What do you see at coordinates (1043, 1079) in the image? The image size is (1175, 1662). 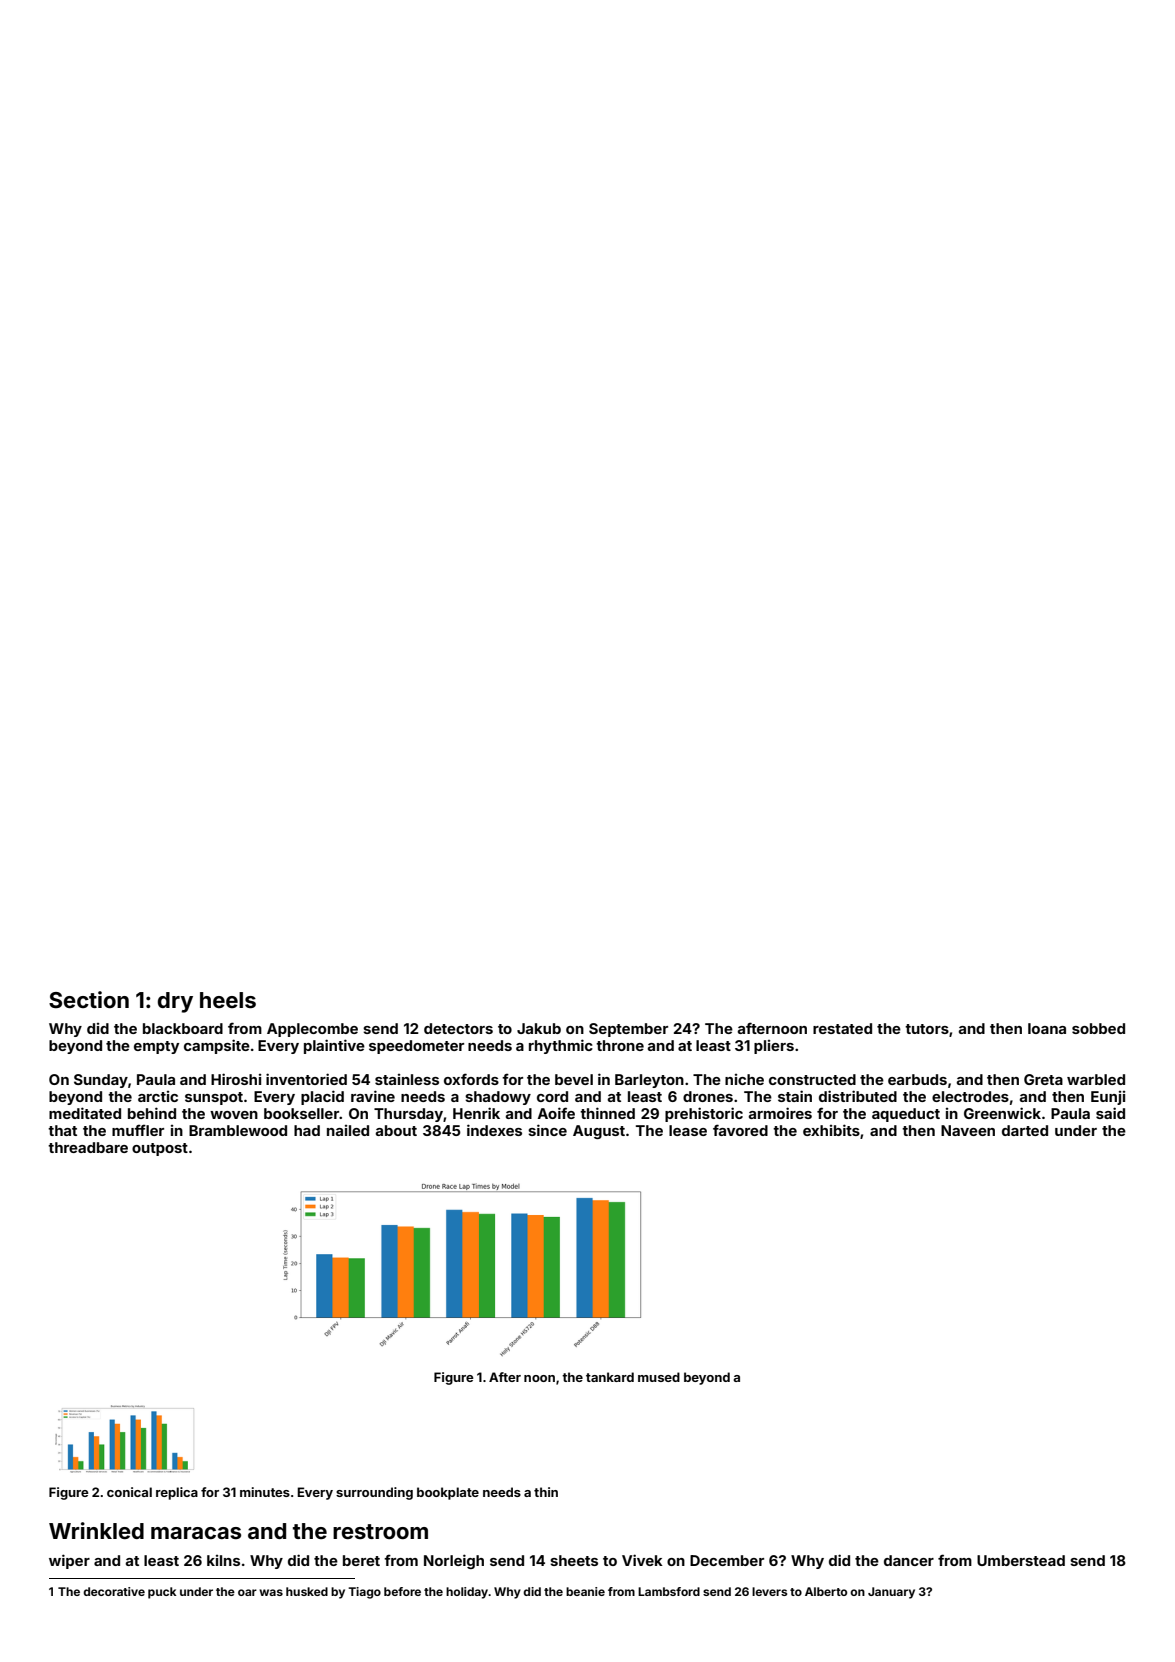 I see `Greta` at bounding box center [1043, 1079].
